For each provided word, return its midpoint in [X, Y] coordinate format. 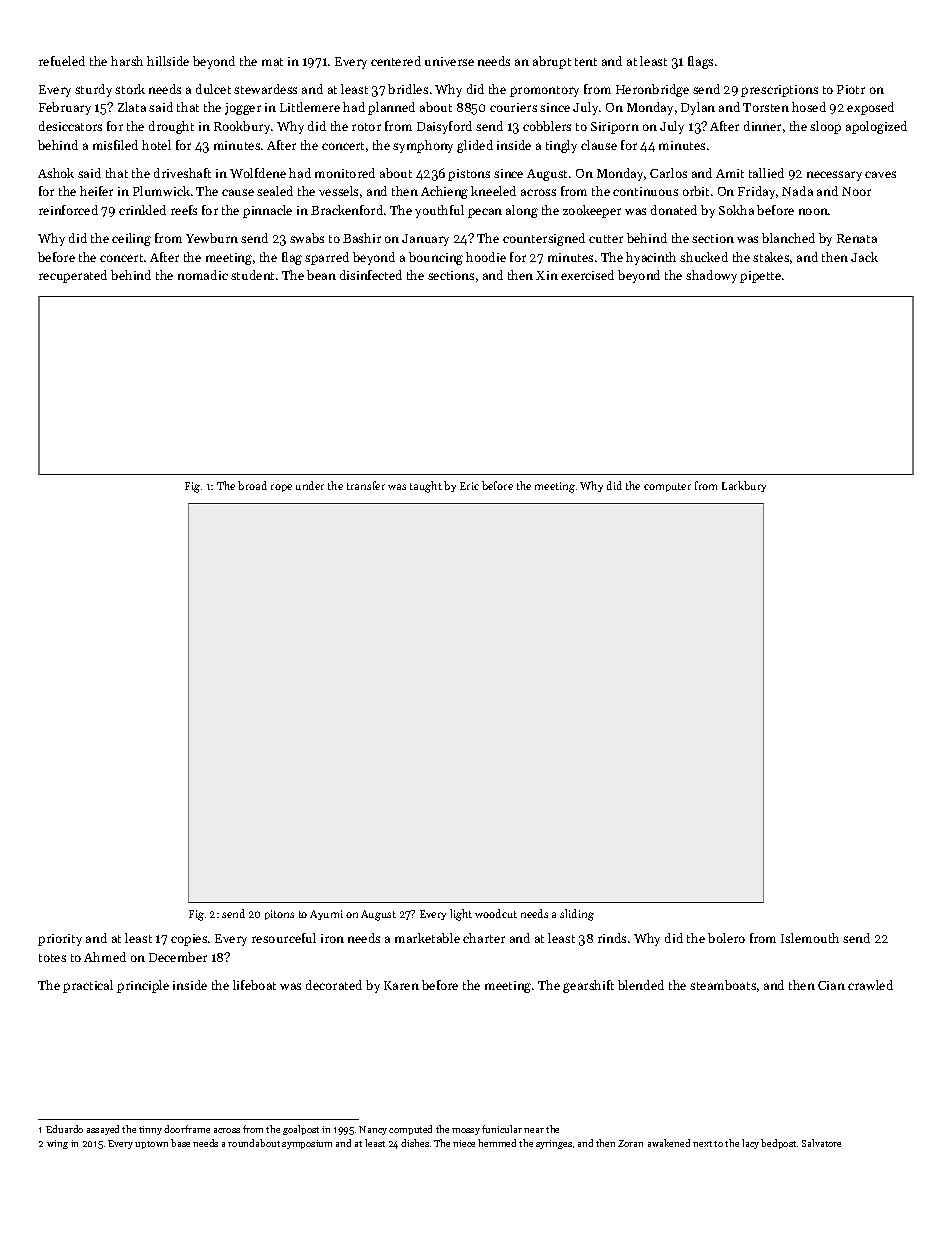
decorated [334, 985]
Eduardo [64, 1129]
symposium [307, 1144]
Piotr [851, 89]
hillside [168, 61]
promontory [544, 91]
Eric [469, 486]
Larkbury [744, 486]
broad [252, 485]
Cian [831, 985]
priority [60, 940]
